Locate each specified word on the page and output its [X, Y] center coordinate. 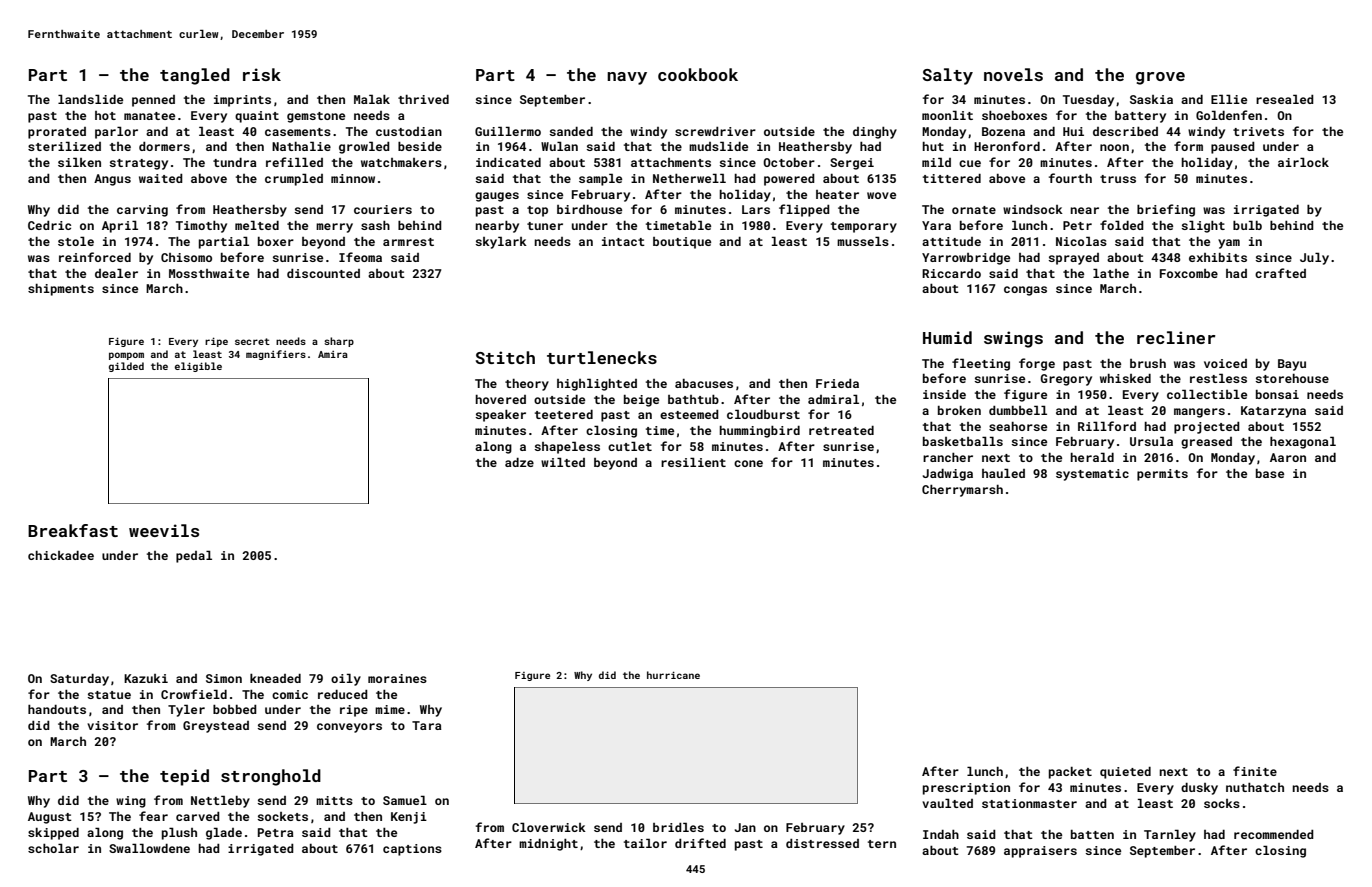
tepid [184, 777]
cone [748, 463]
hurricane [673, 675]
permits [1162, 475]
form [1188, 146]
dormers [164, 146]
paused [1233, 148]
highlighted [597, 384]
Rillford [1107, 426]
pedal [194, 556]
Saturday [79, 680]
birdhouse [589, 209]
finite [1255, 771]
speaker [501, 416]
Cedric [49, 225]
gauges [497, 197]
